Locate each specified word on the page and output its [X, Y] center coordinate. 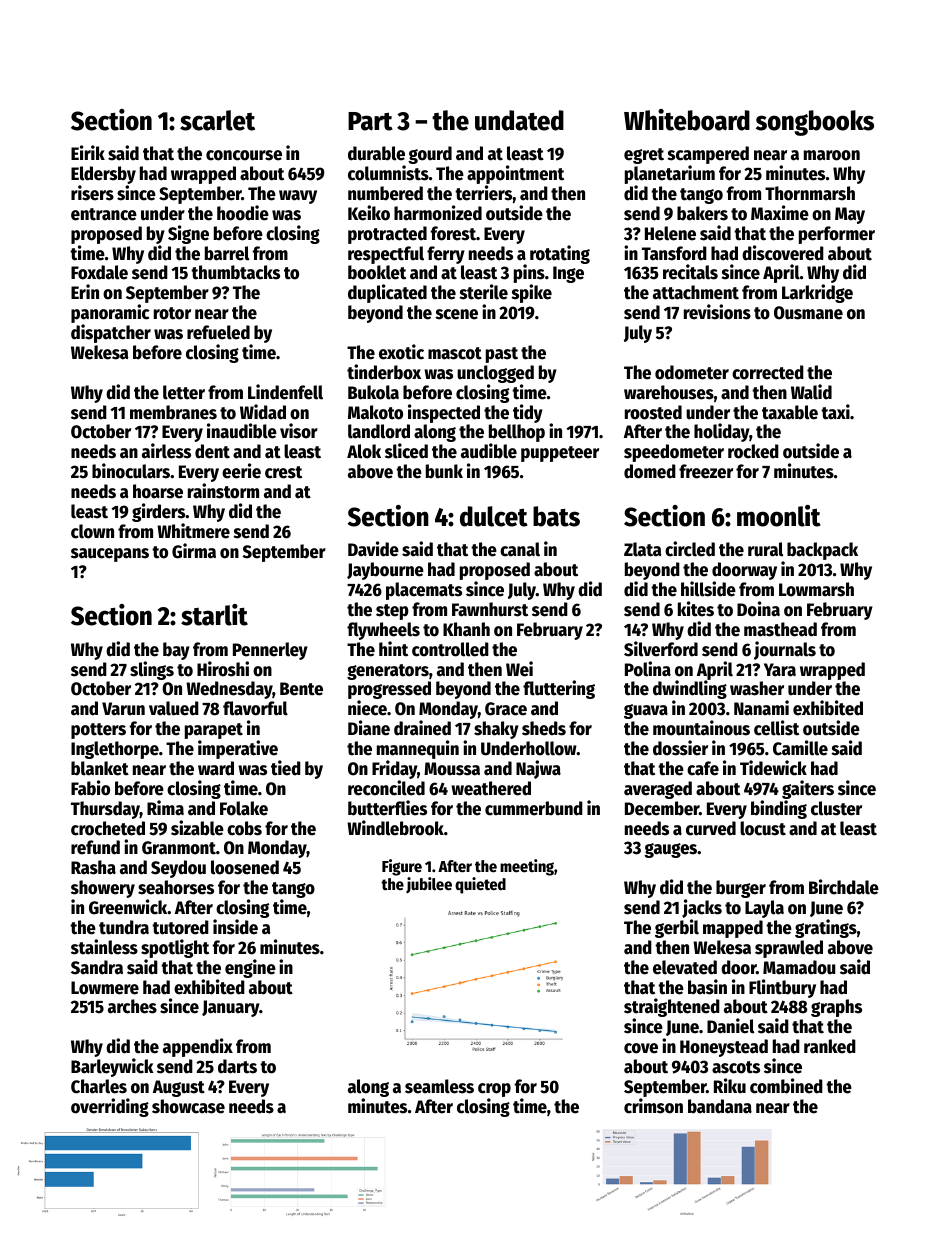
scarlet [217, 120]
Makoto [375, 412]
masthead [780, 629]
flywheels [383, 631]
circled [690, 549]
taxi [835, 412]
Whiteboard [687, 120]
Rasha [93, 867]
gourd [430, 155]
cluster [836, 808]
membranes [173, 412]
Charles [99, 1086]
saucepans [110, 555]
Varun [123, 709]
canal [520, 549]
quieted [480, 885]
